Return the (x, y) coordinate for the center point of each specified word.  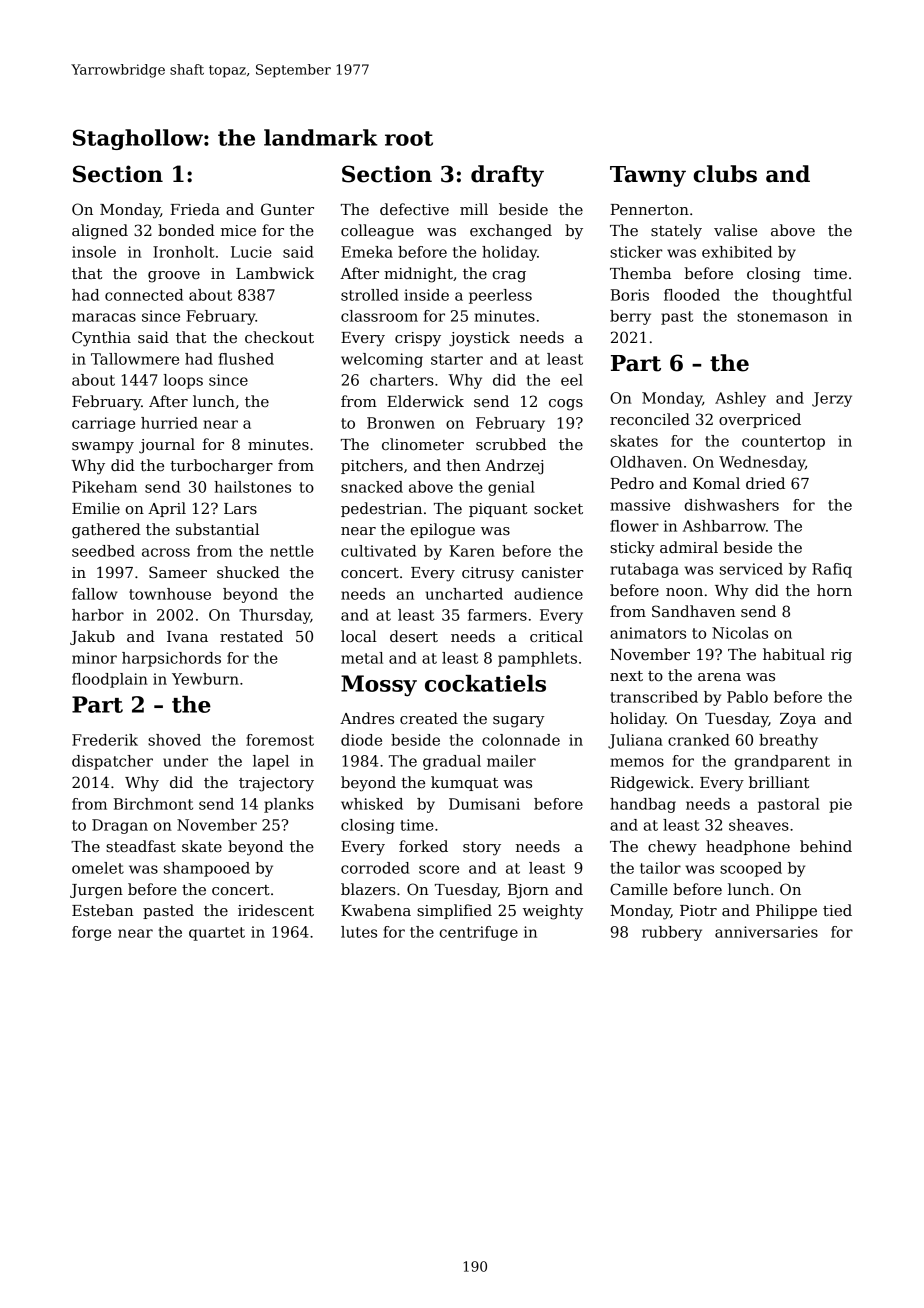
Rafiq (832, 570)
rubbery (672, 933)
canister (553, 572)
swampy (103, 448)
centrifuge (478, 933)
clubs (725, 174)
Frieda (195, 209)
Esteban (102, 910)
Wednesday (762, 463)
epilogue (443, 531)
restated (251, 636)
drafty (507, 176)
